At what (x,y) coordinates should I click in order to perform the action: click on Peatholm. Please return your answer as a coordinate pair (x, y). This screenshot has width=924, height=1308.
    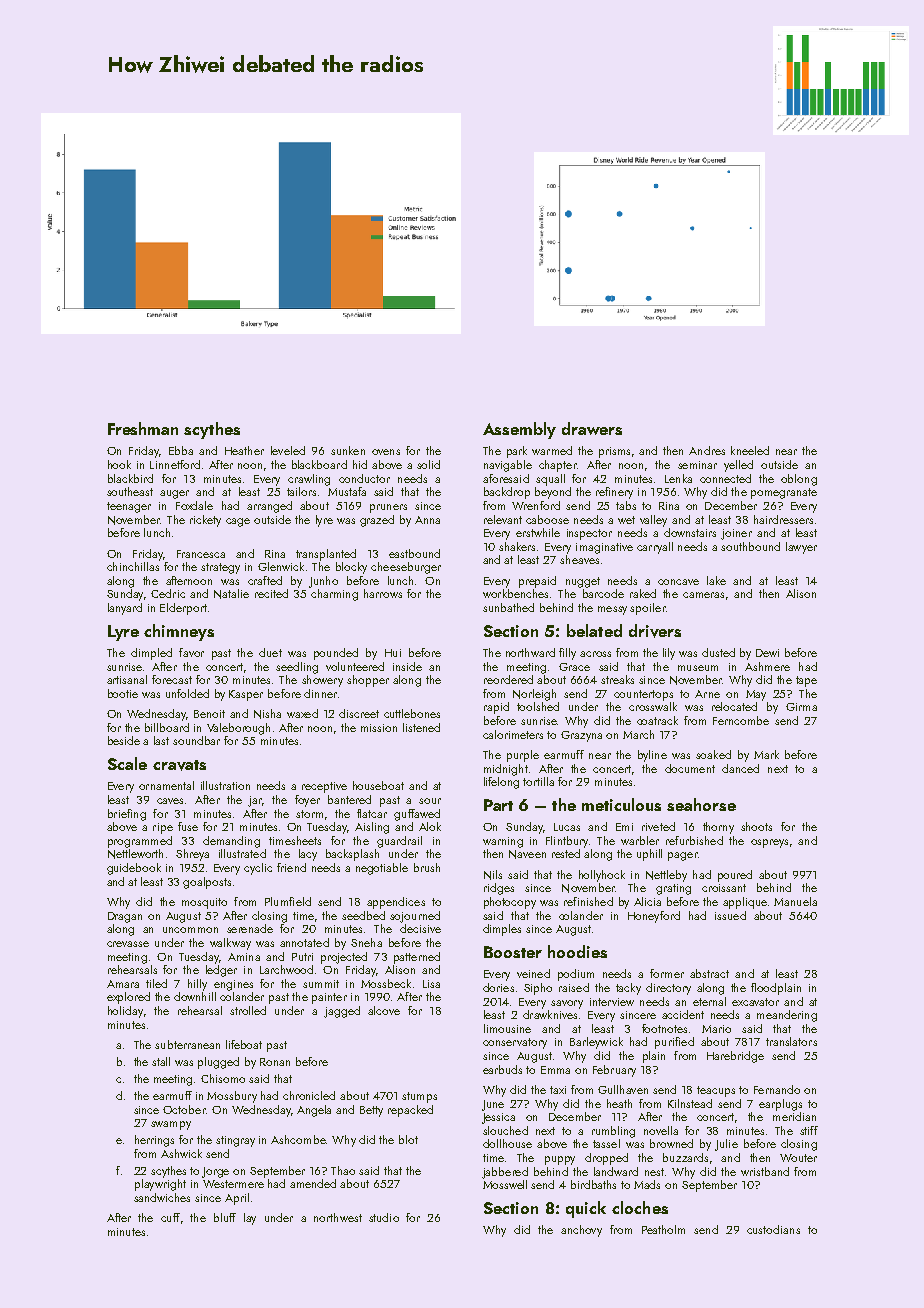
    Looking at the image, I should click on (663, 1229).
